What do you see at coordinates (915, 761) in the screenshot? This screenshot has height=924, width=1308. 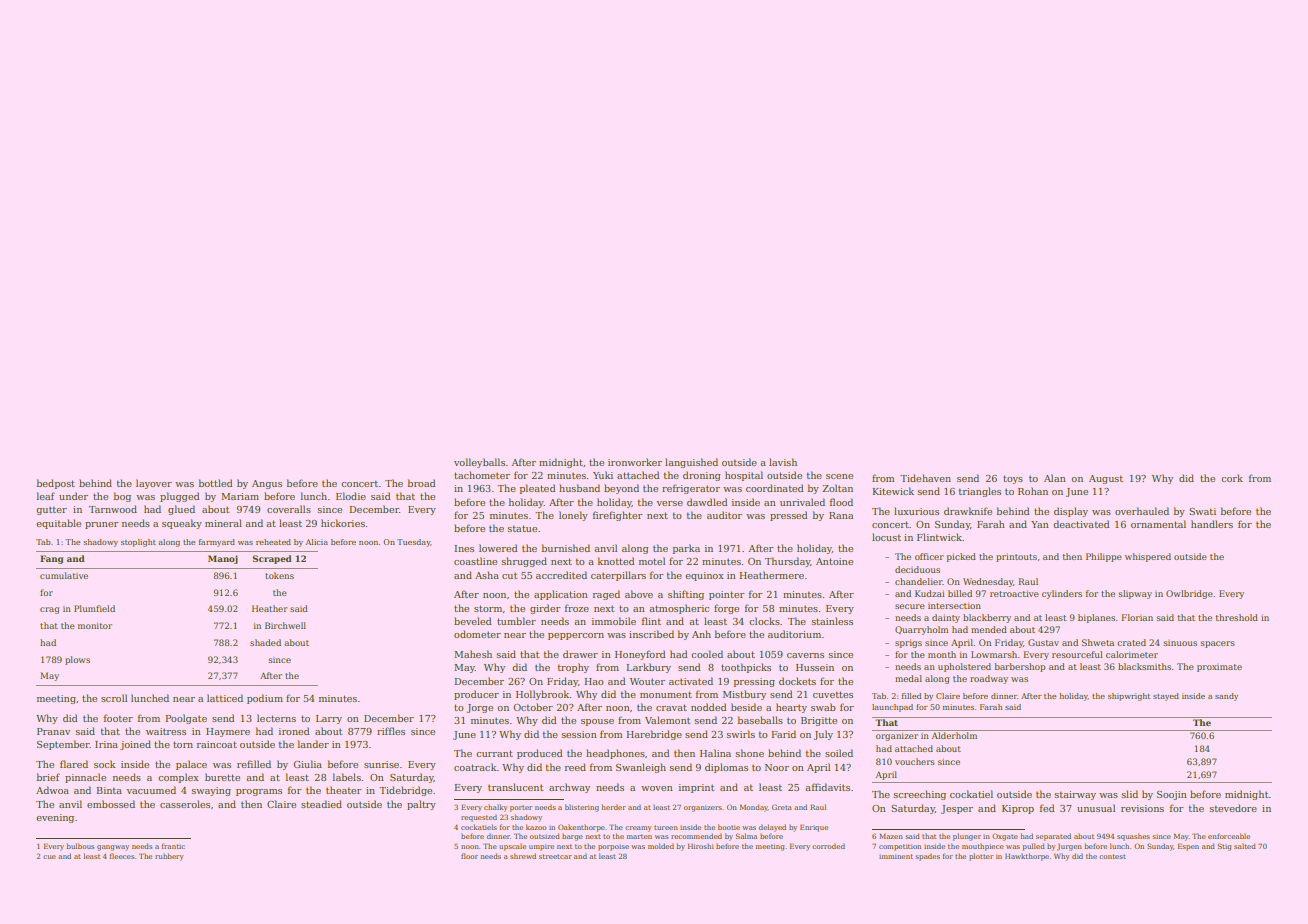 I see `vouchers` at bounding box center [915, 761].
